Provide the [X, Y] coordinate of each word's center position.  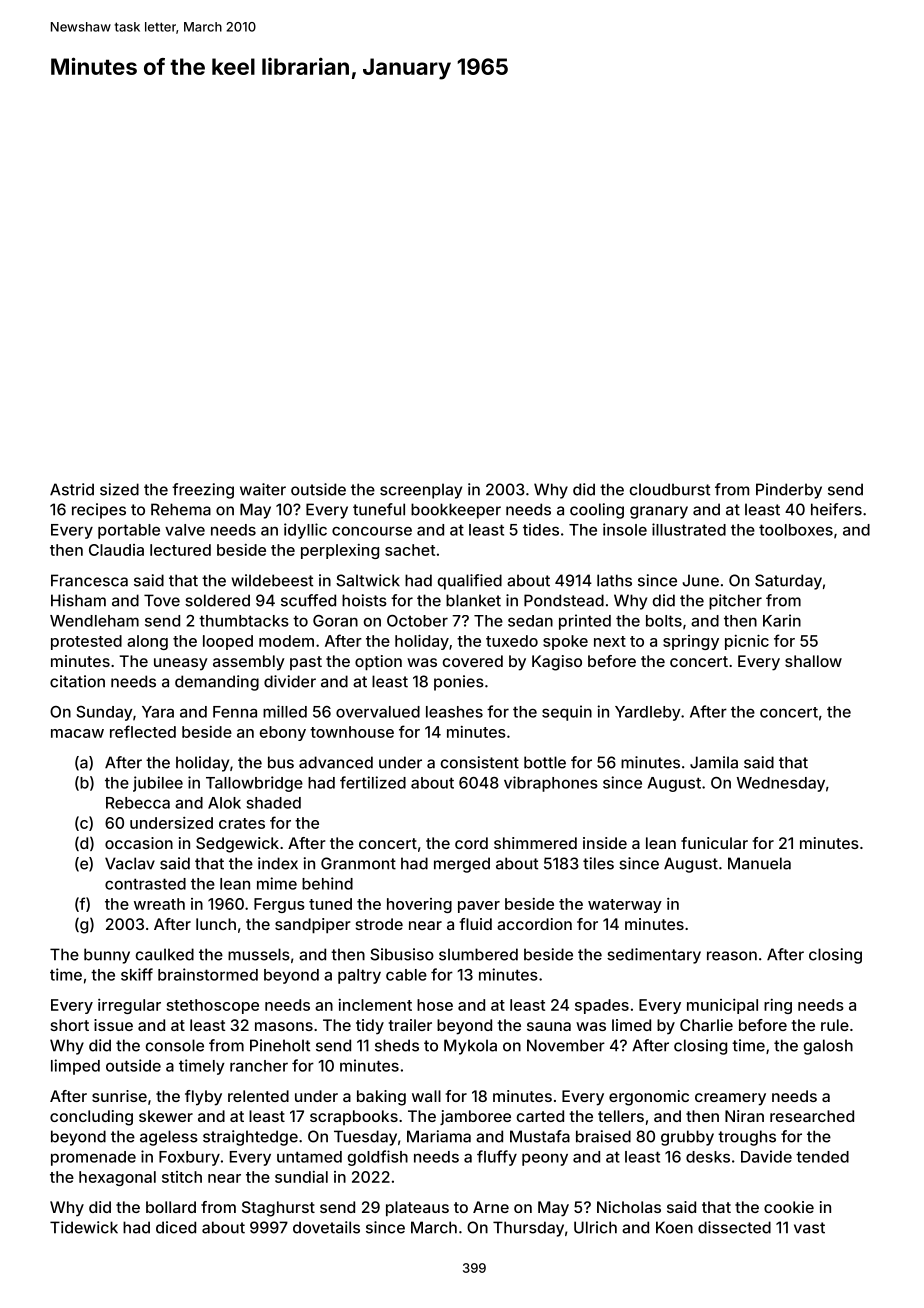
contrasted [145, 884]
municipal [722, 1006]
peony [545, 1159]
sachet [410, 550]
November [566, 1045]
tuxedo [512, 641]
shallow [813, 661]
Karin [782, 620]
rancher [259, 1066]
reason [732, 956]
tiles [598, 863]
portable [129, 531]
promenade [93, 1158]
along [147, 642]
